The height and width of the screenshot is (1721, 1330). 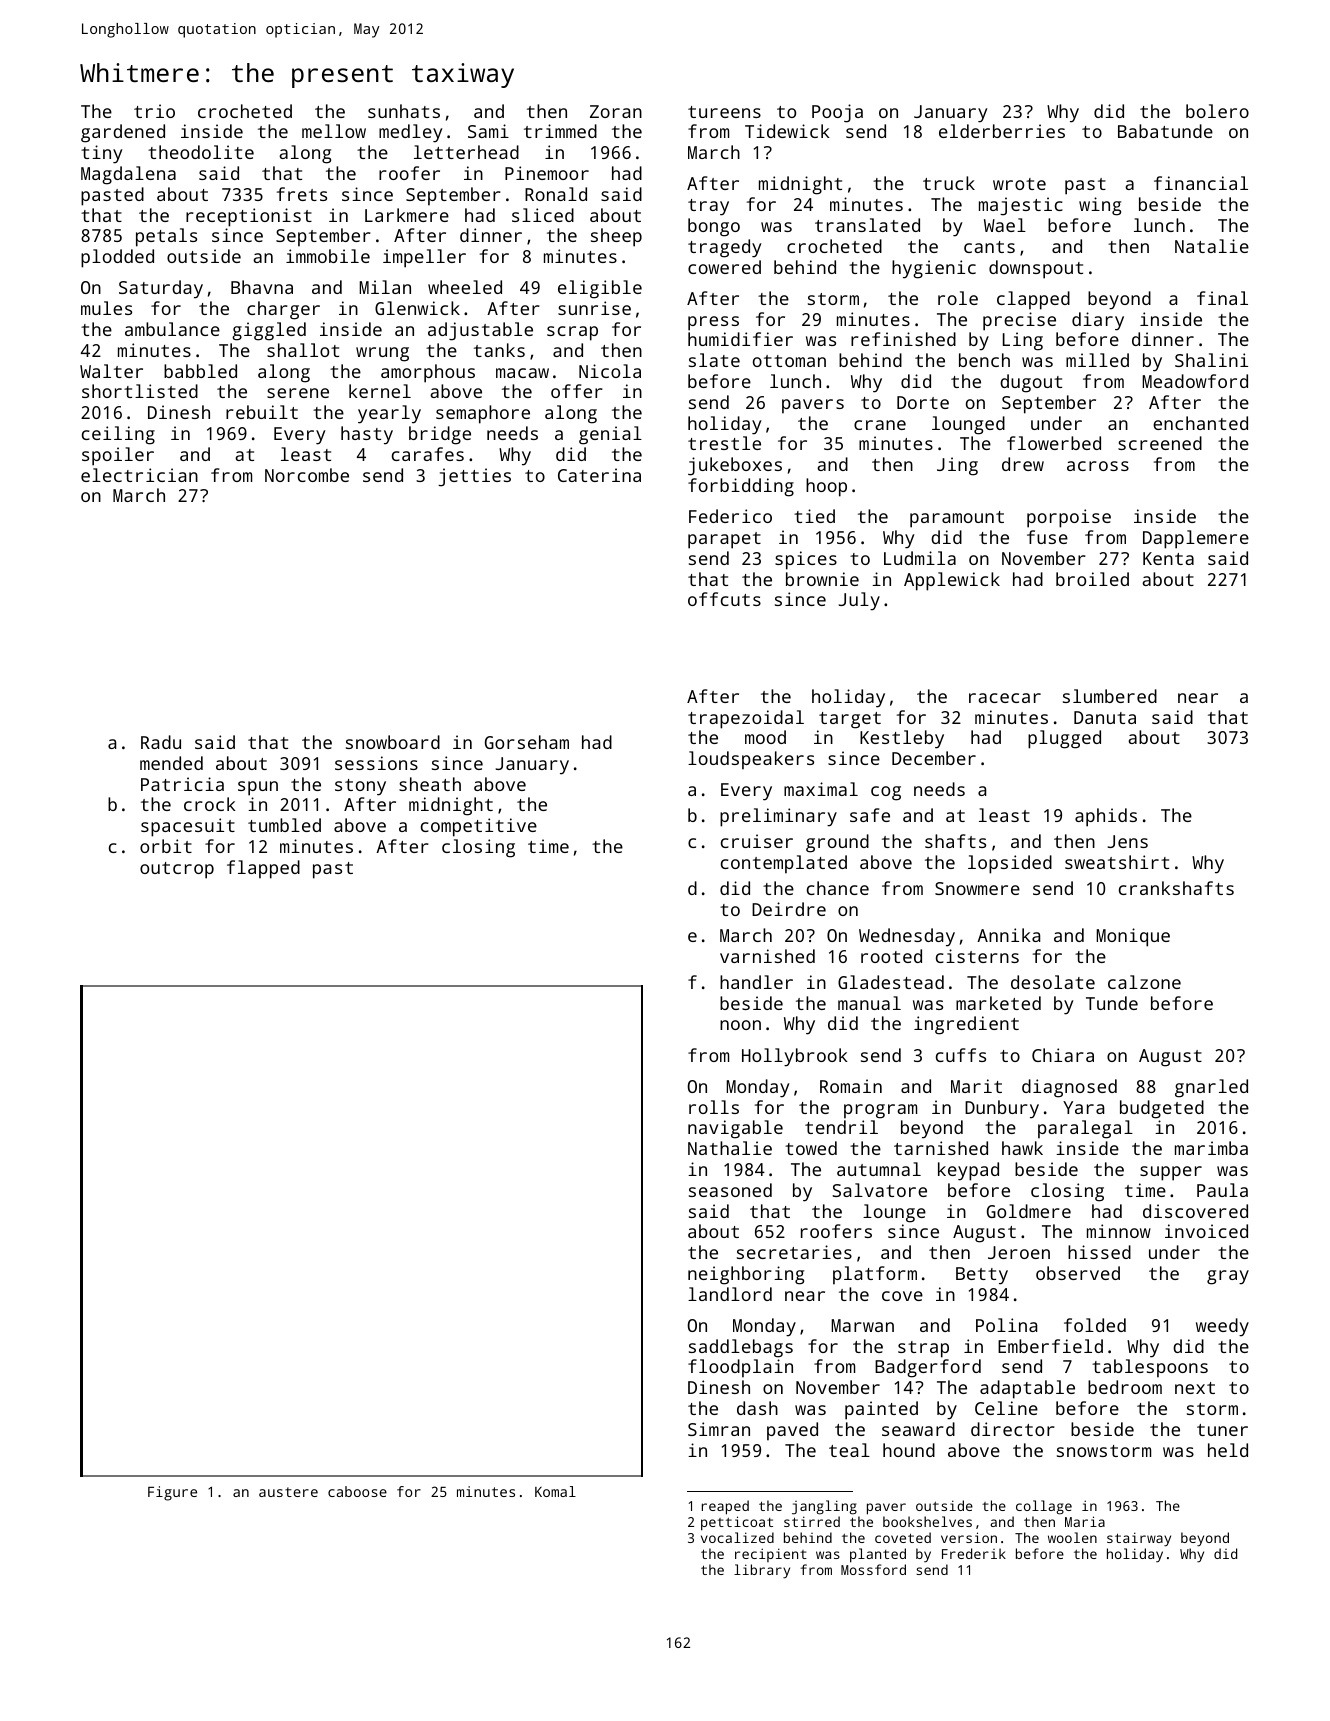 What do you see at coordinates (1019, 321) in the screenshot?
I see `precise` at bounding box center [1019, 321].
